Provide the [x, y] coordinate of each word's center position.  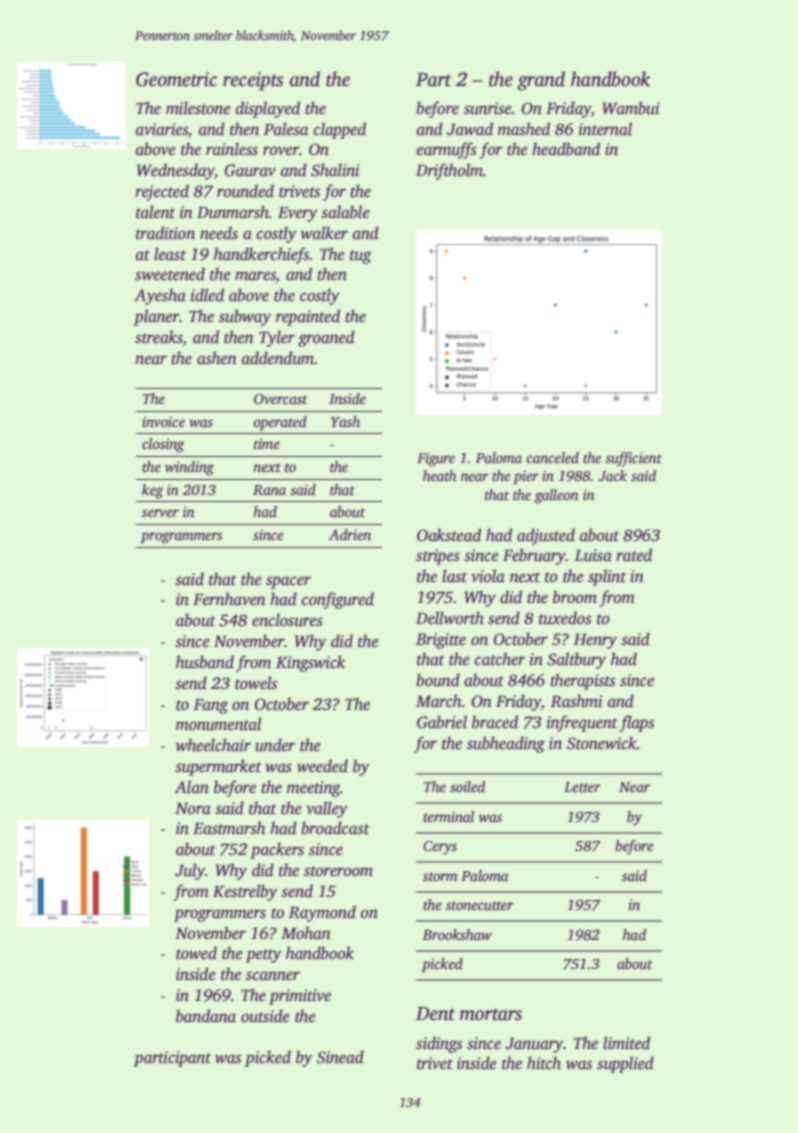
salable [345, 212]
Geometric [176, 79]
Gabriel [442, 722]
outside [265, 1016]
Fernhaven [229, 599]
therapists [582, 681]
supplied [625, 1064]
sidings [439, 1044]
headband [566, 149]
